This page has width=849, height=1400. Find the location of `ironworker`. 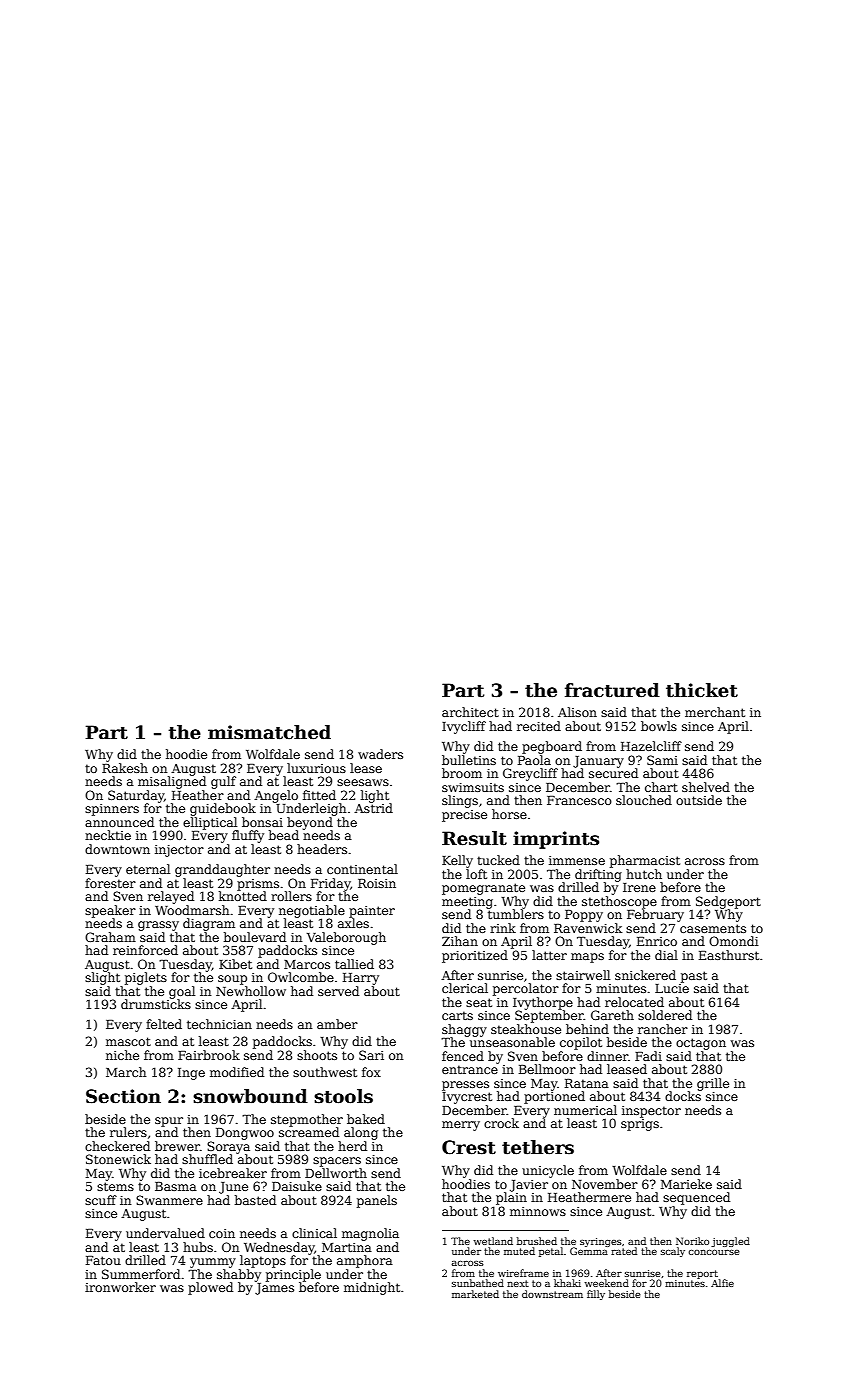

ironworker is located at coordinates (120, 1287).
